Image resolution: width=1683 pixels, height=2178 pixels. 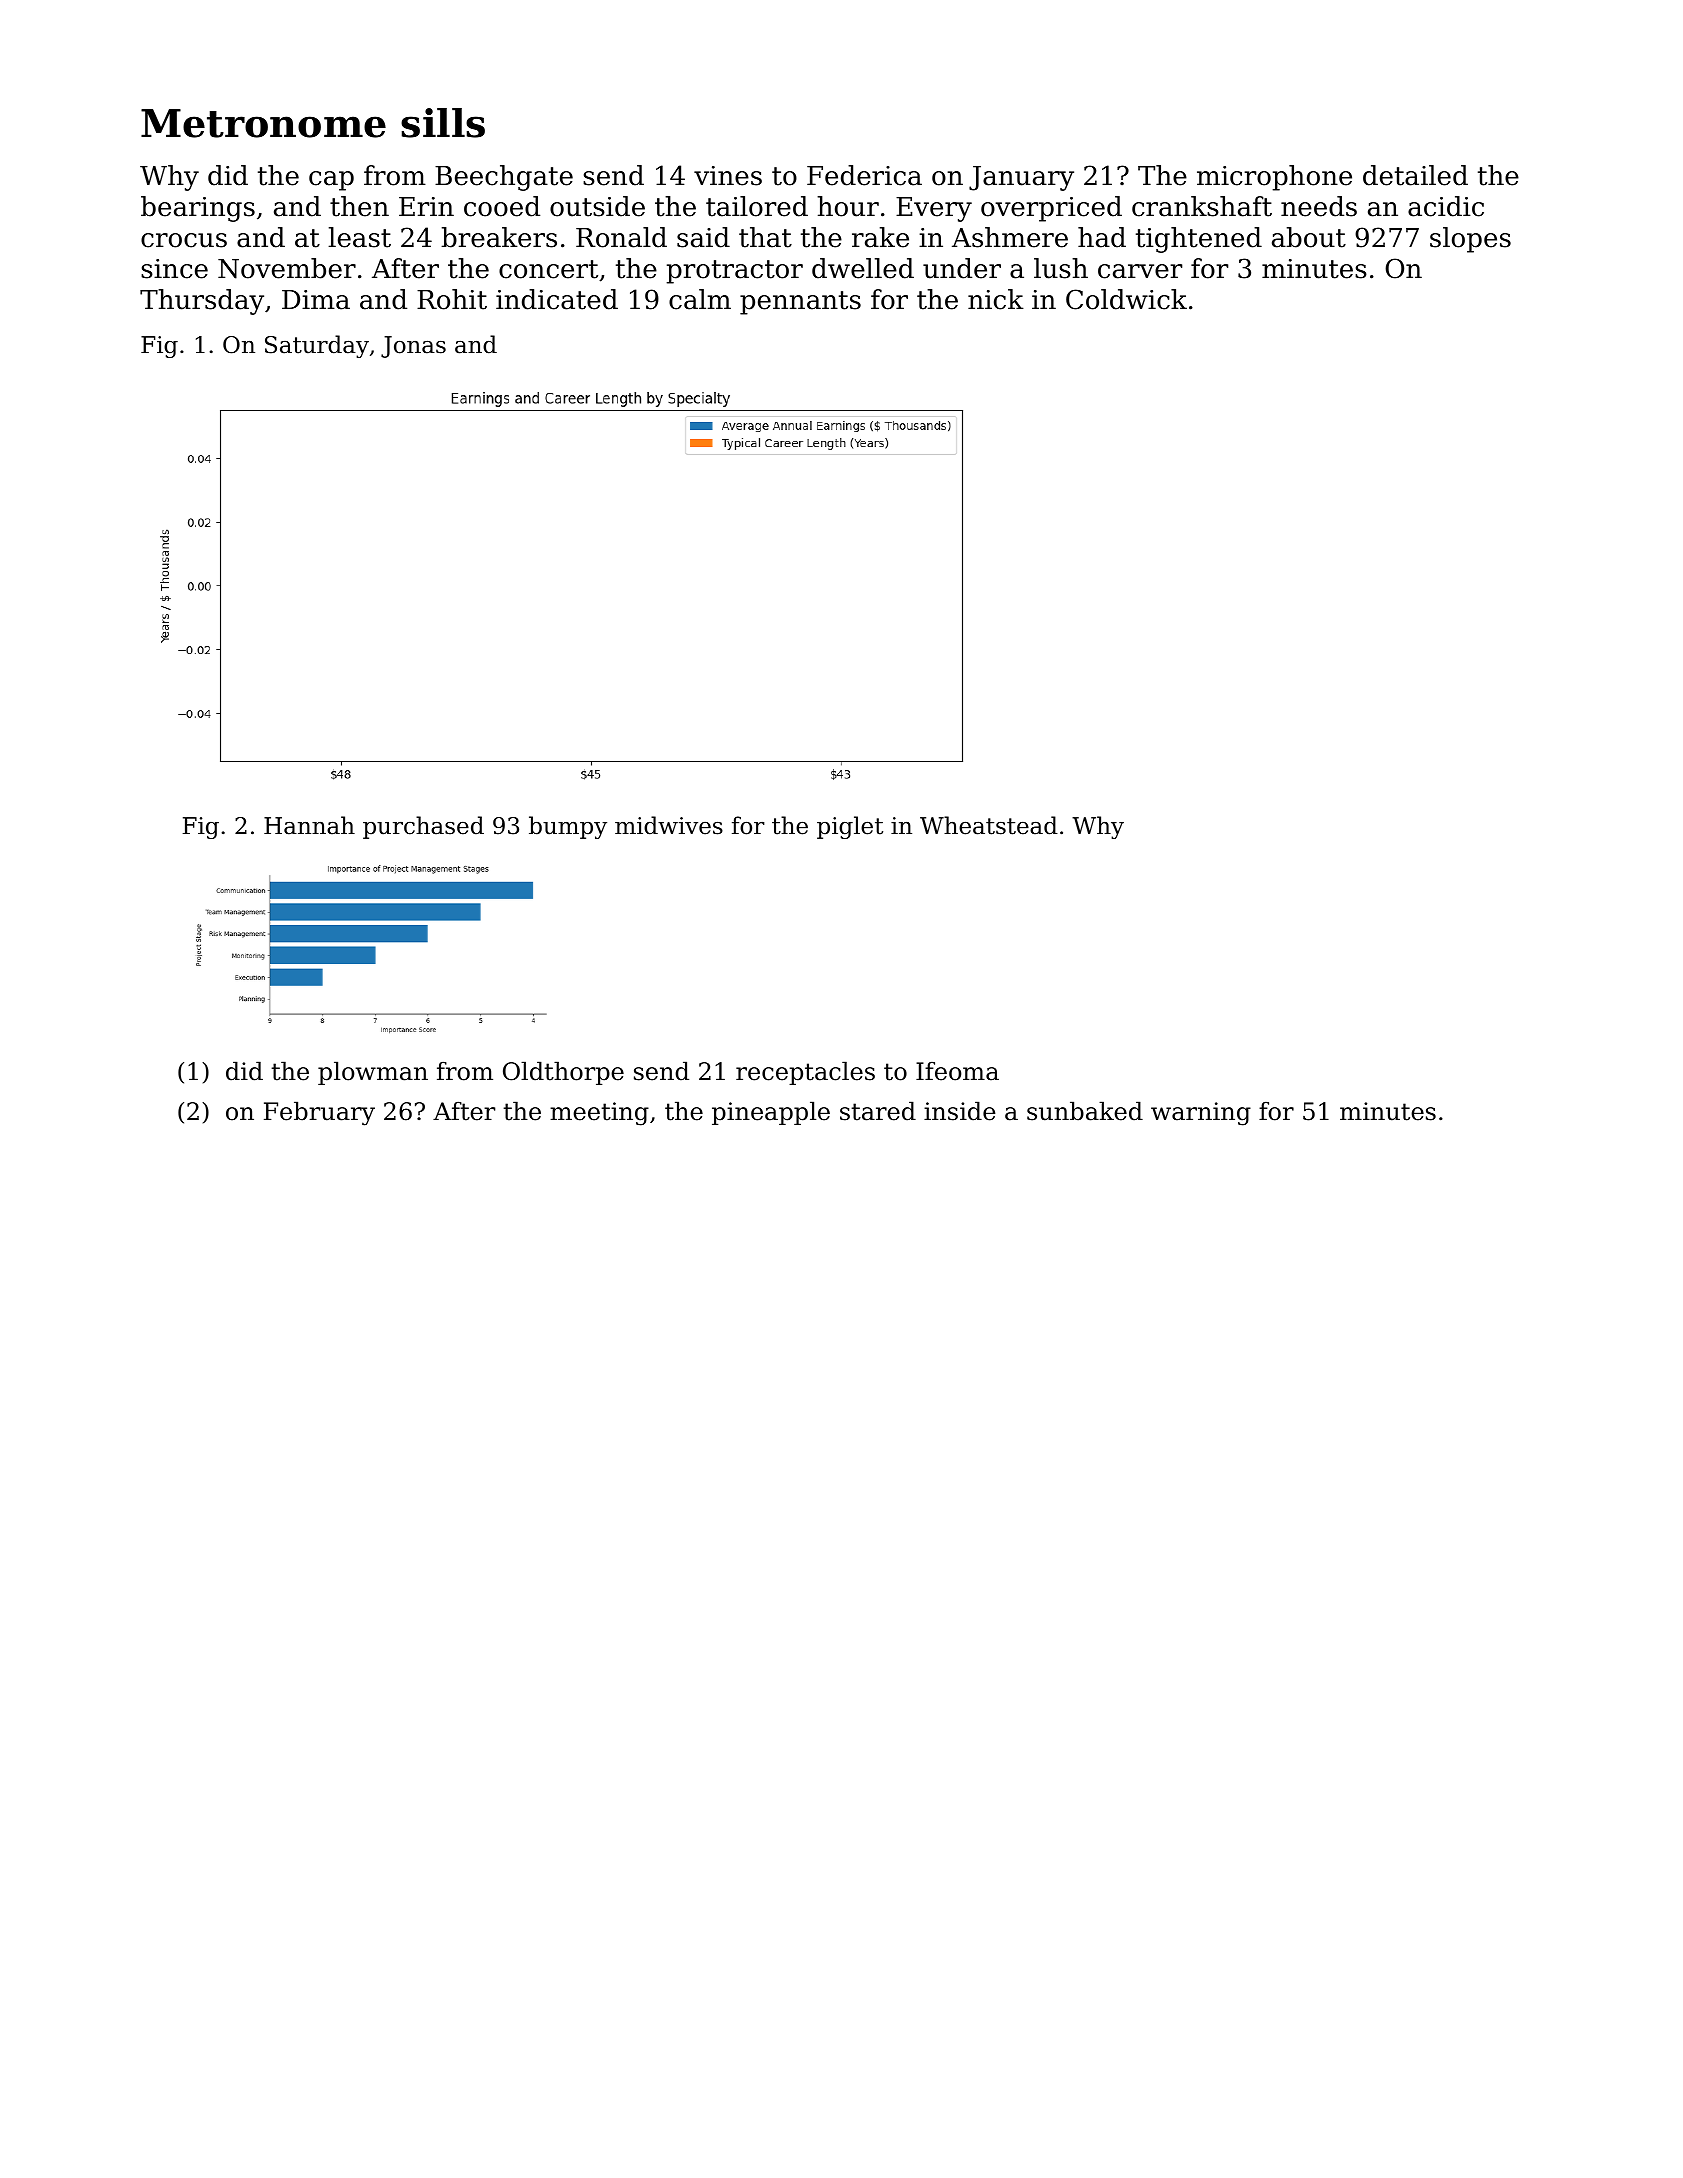 What do you see at coordinates (996, 299) in the screenshot?
I see `nick` at bounding box center [996, 299].
